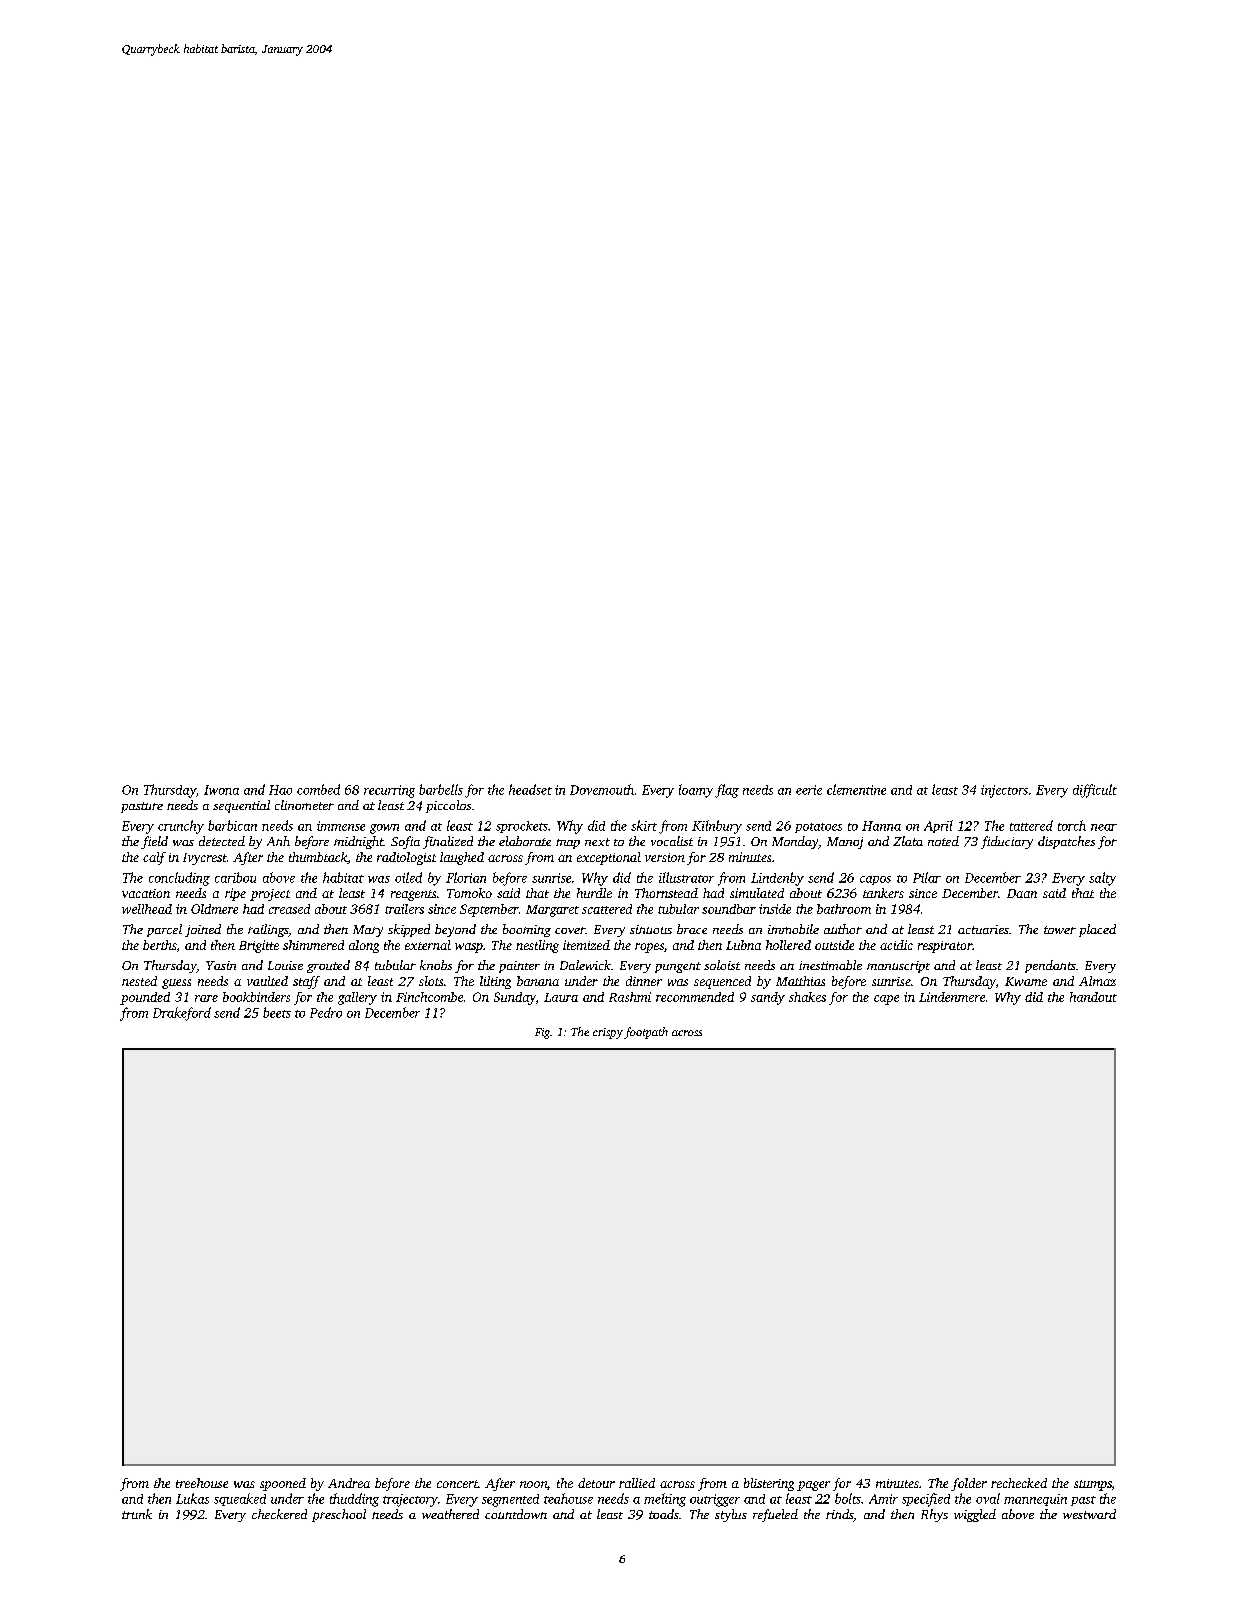 The image size is (1238, 1602). Describe the element at coordinates (596, 1483) in the page. I see `detour` at that location.
